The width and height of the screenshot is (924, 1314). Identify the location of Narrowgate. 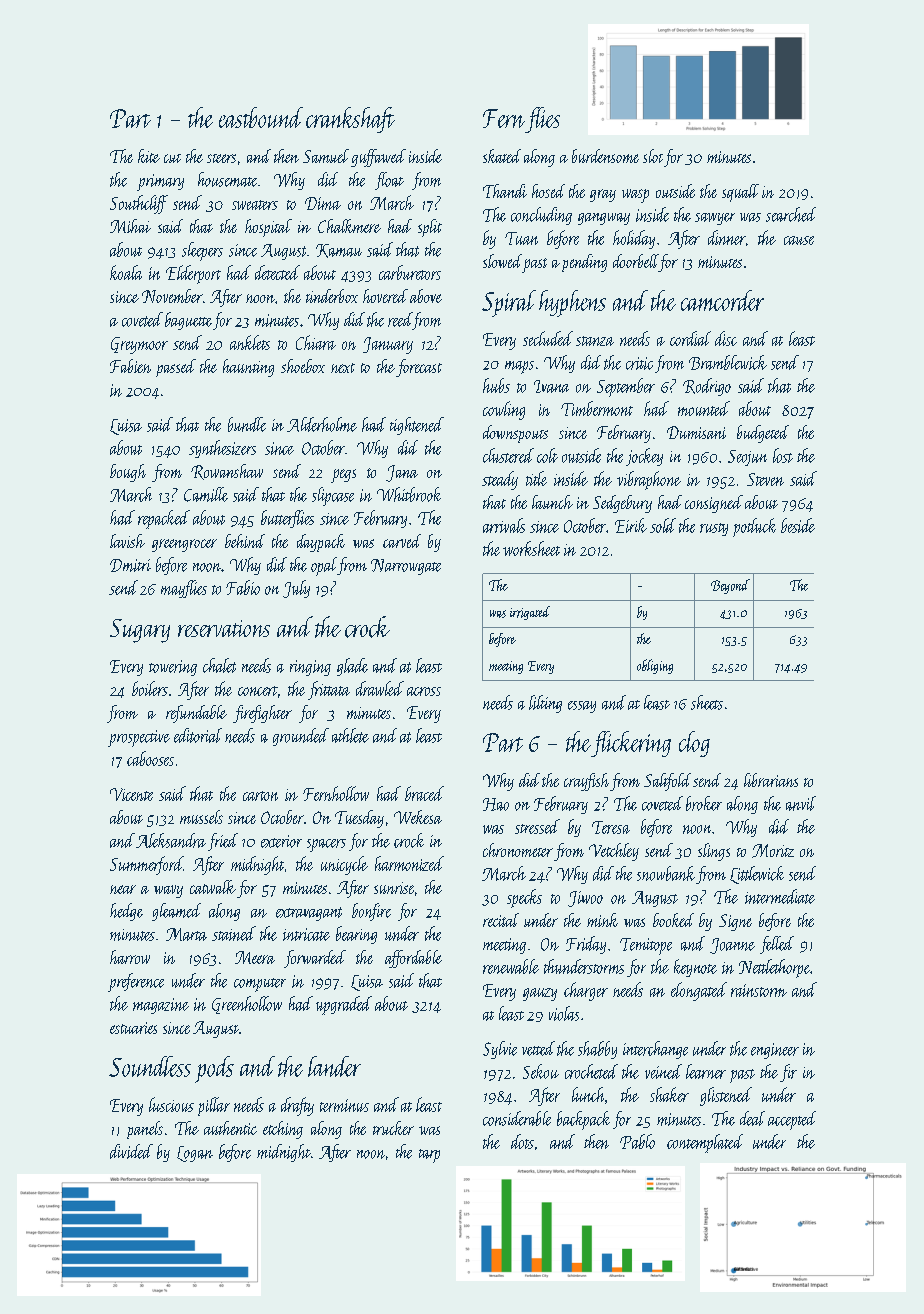
(406, 567).
